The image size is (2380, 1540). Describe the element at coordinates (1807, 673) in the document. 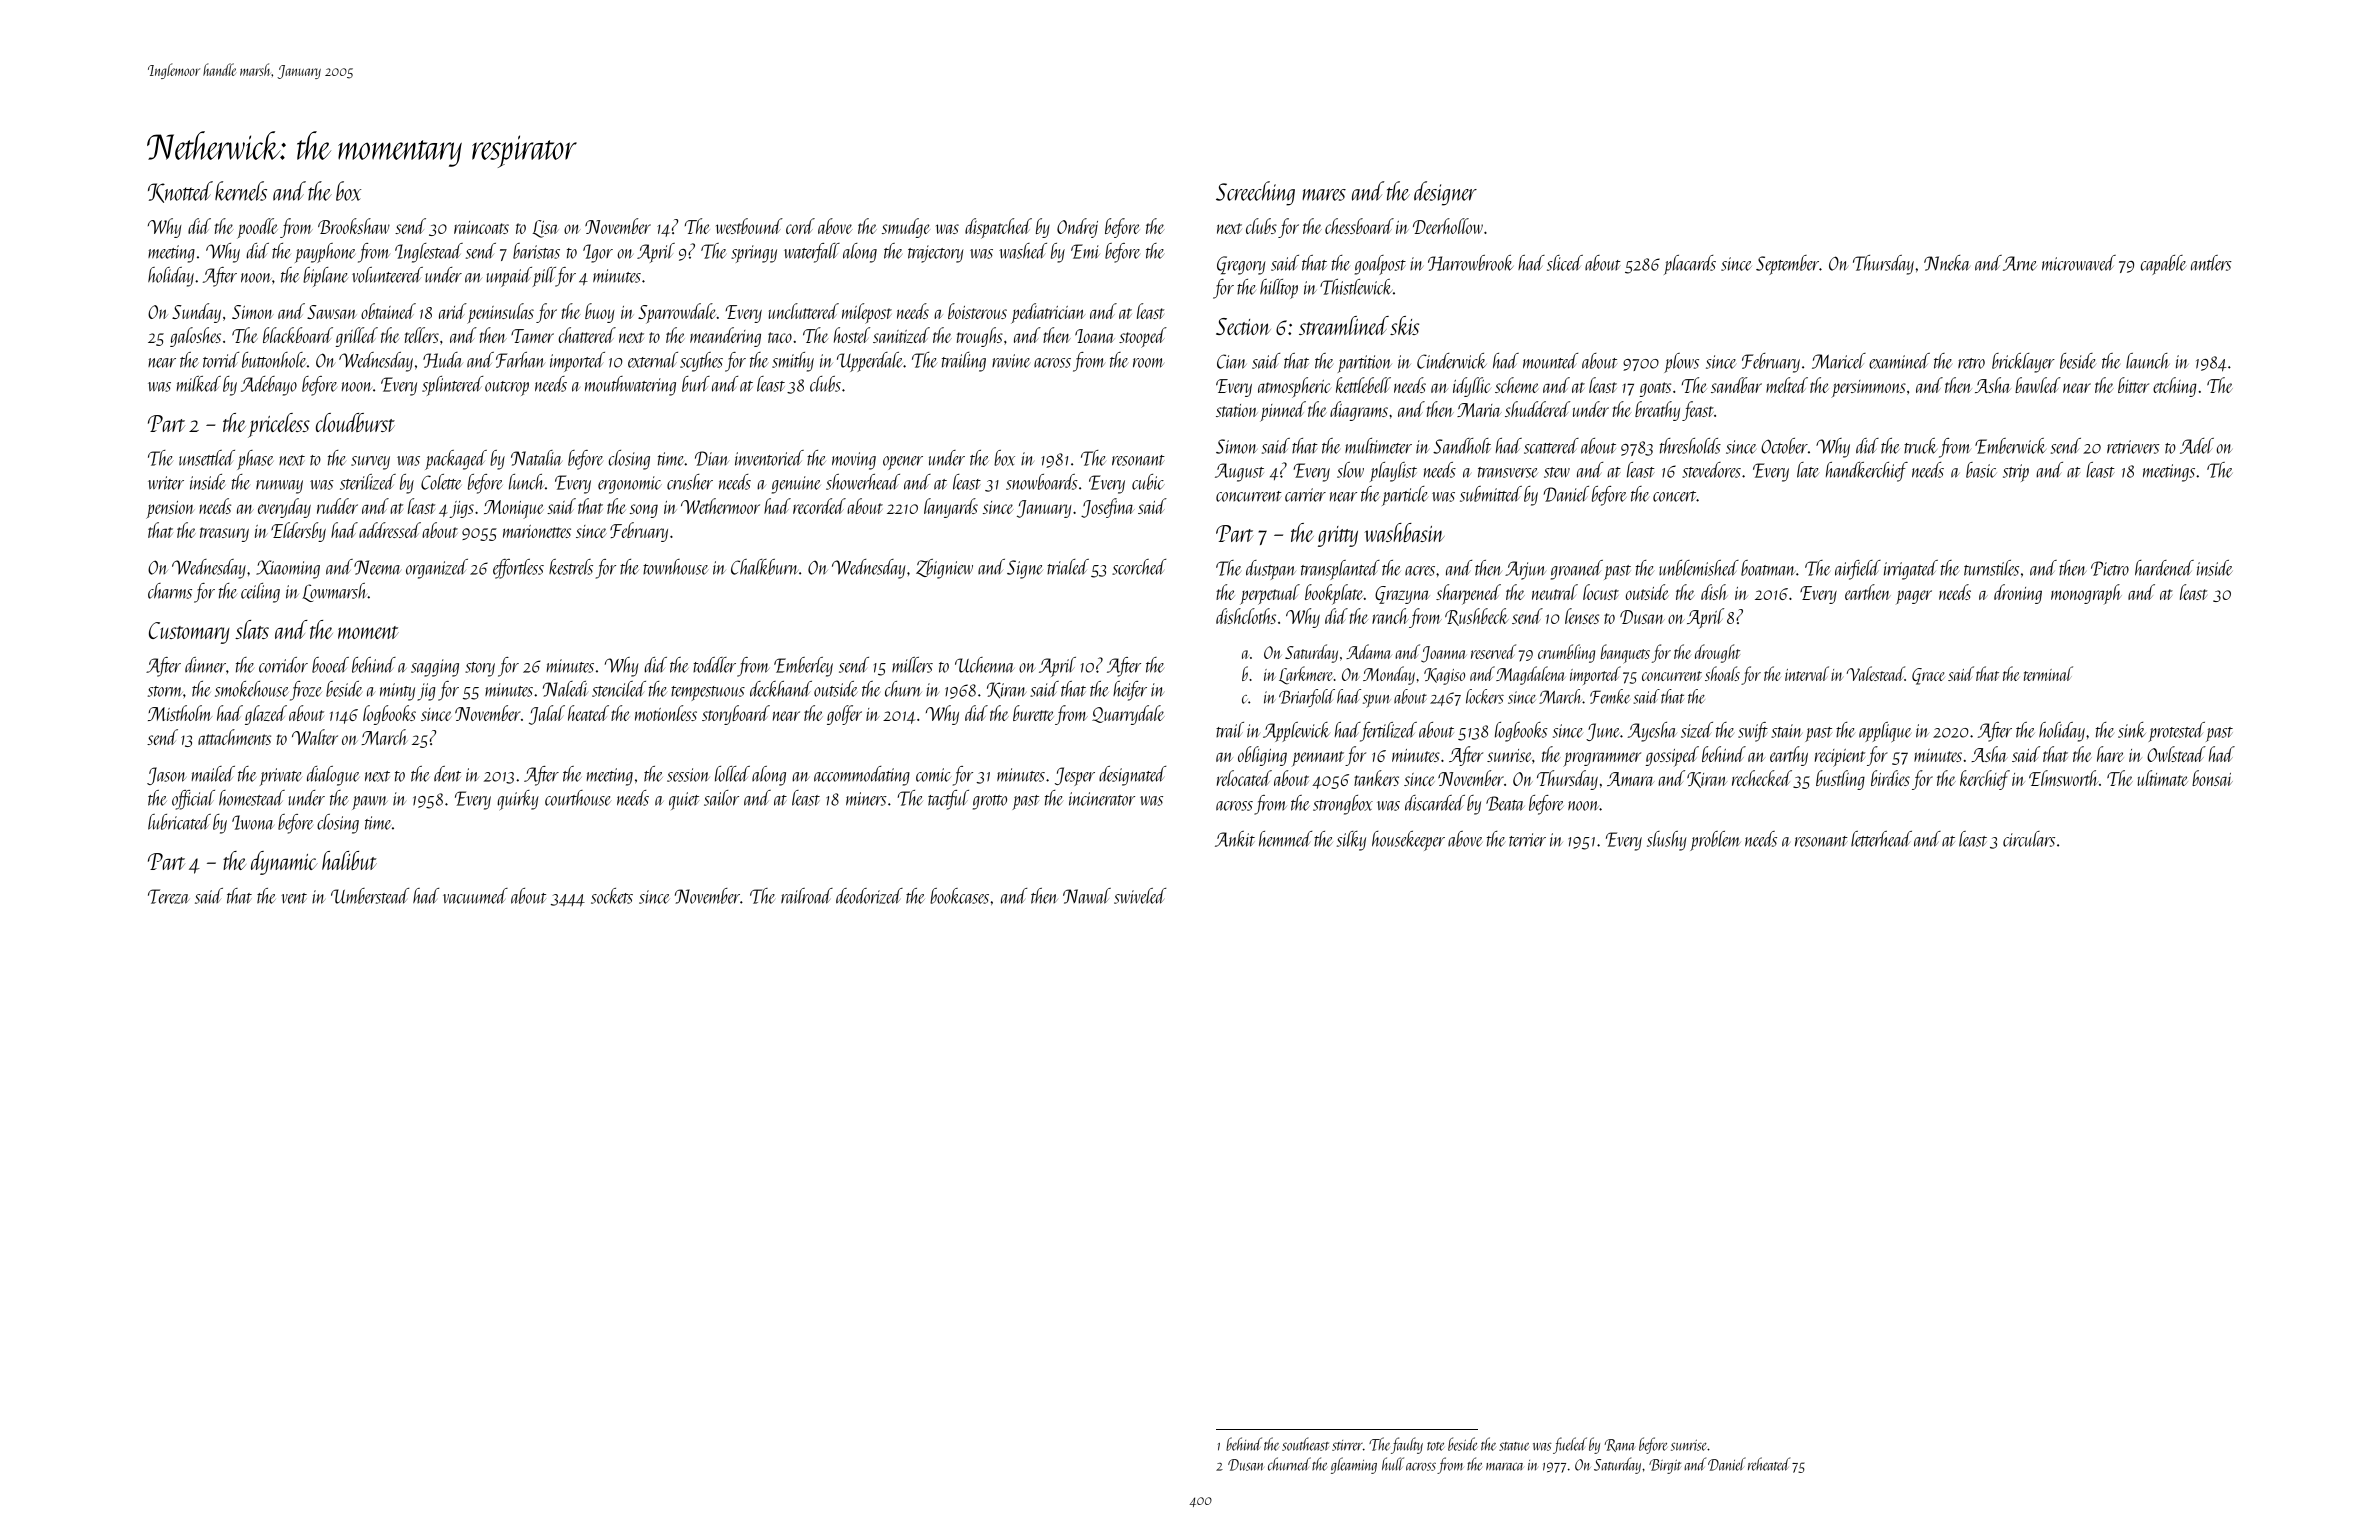

I see `interval` at that location.
